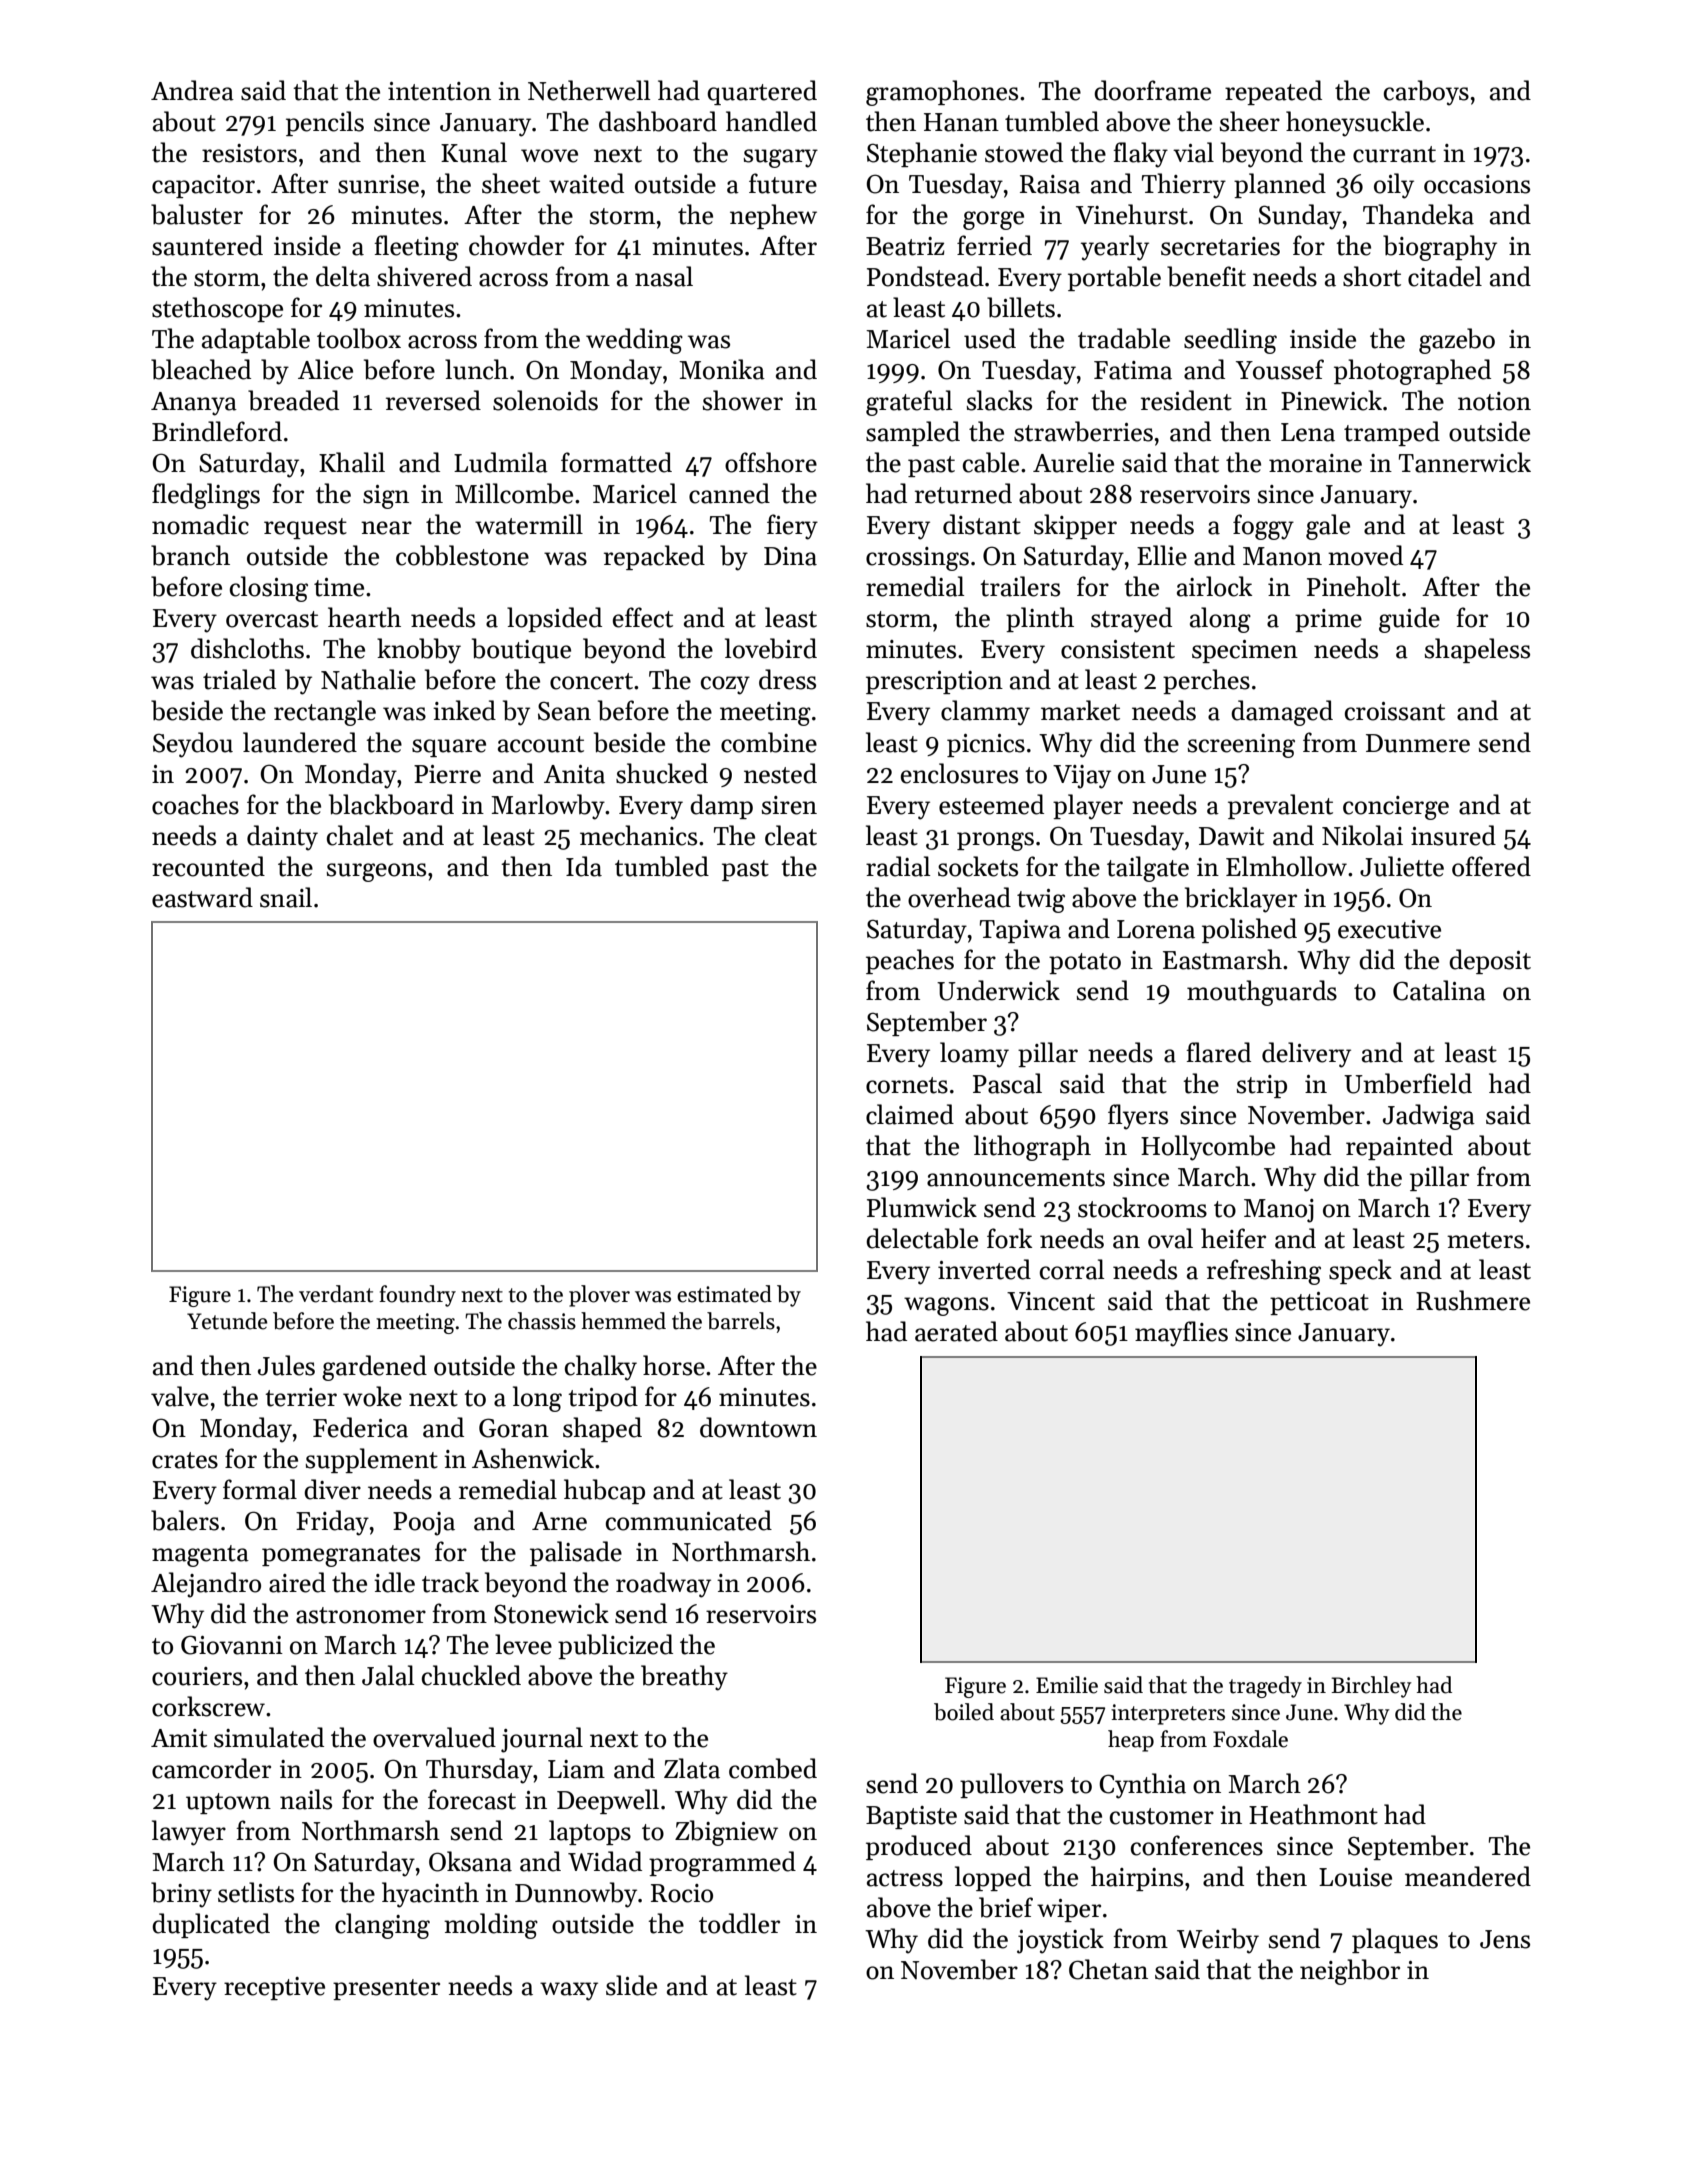 The height and width of the screenshot is (2178, 1683). What do you see at coordinates (909, 403) in the screenshot?
I see `grateful` at bounding box center [909, 403].
